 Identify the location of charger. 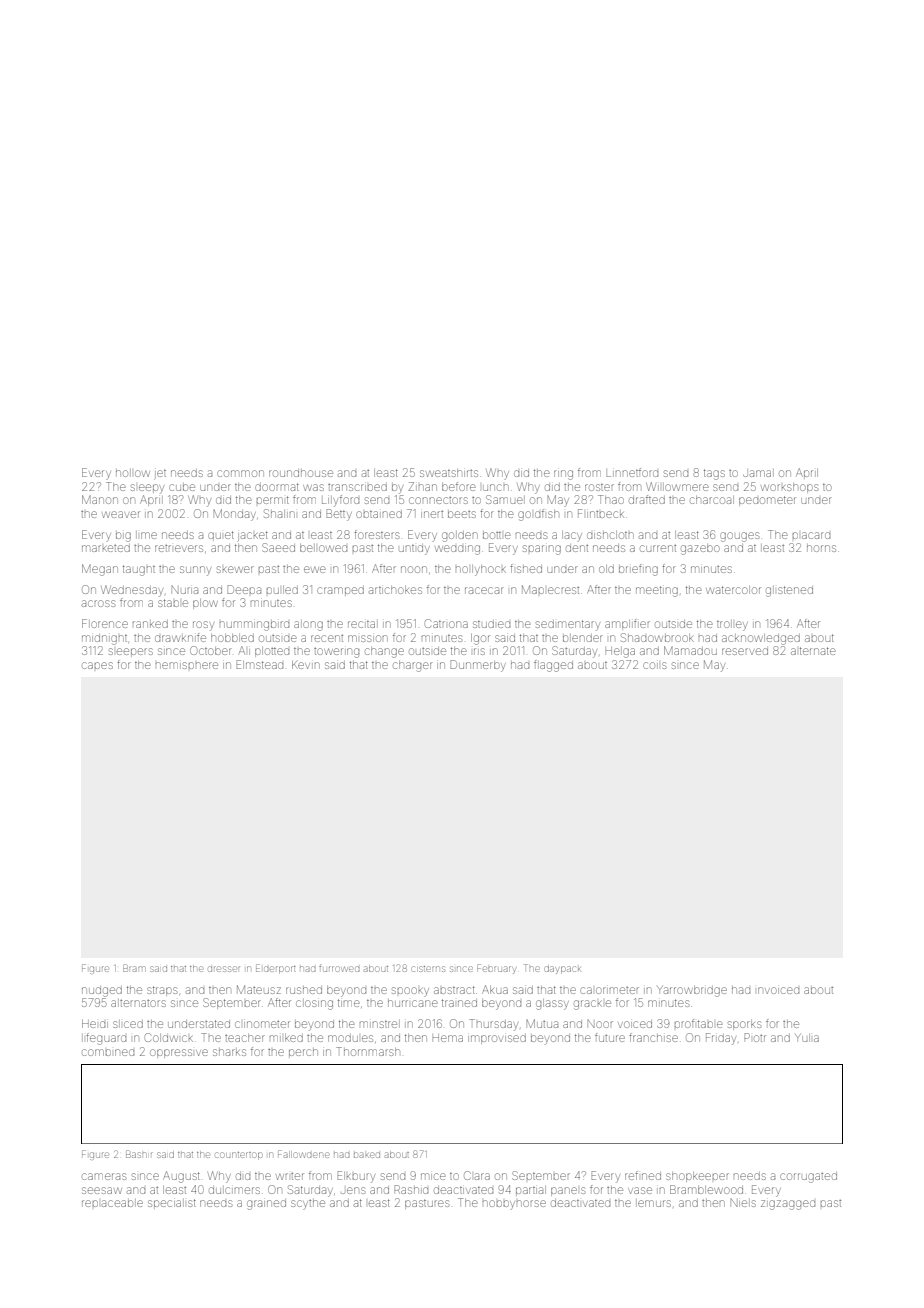
(413, 666).
